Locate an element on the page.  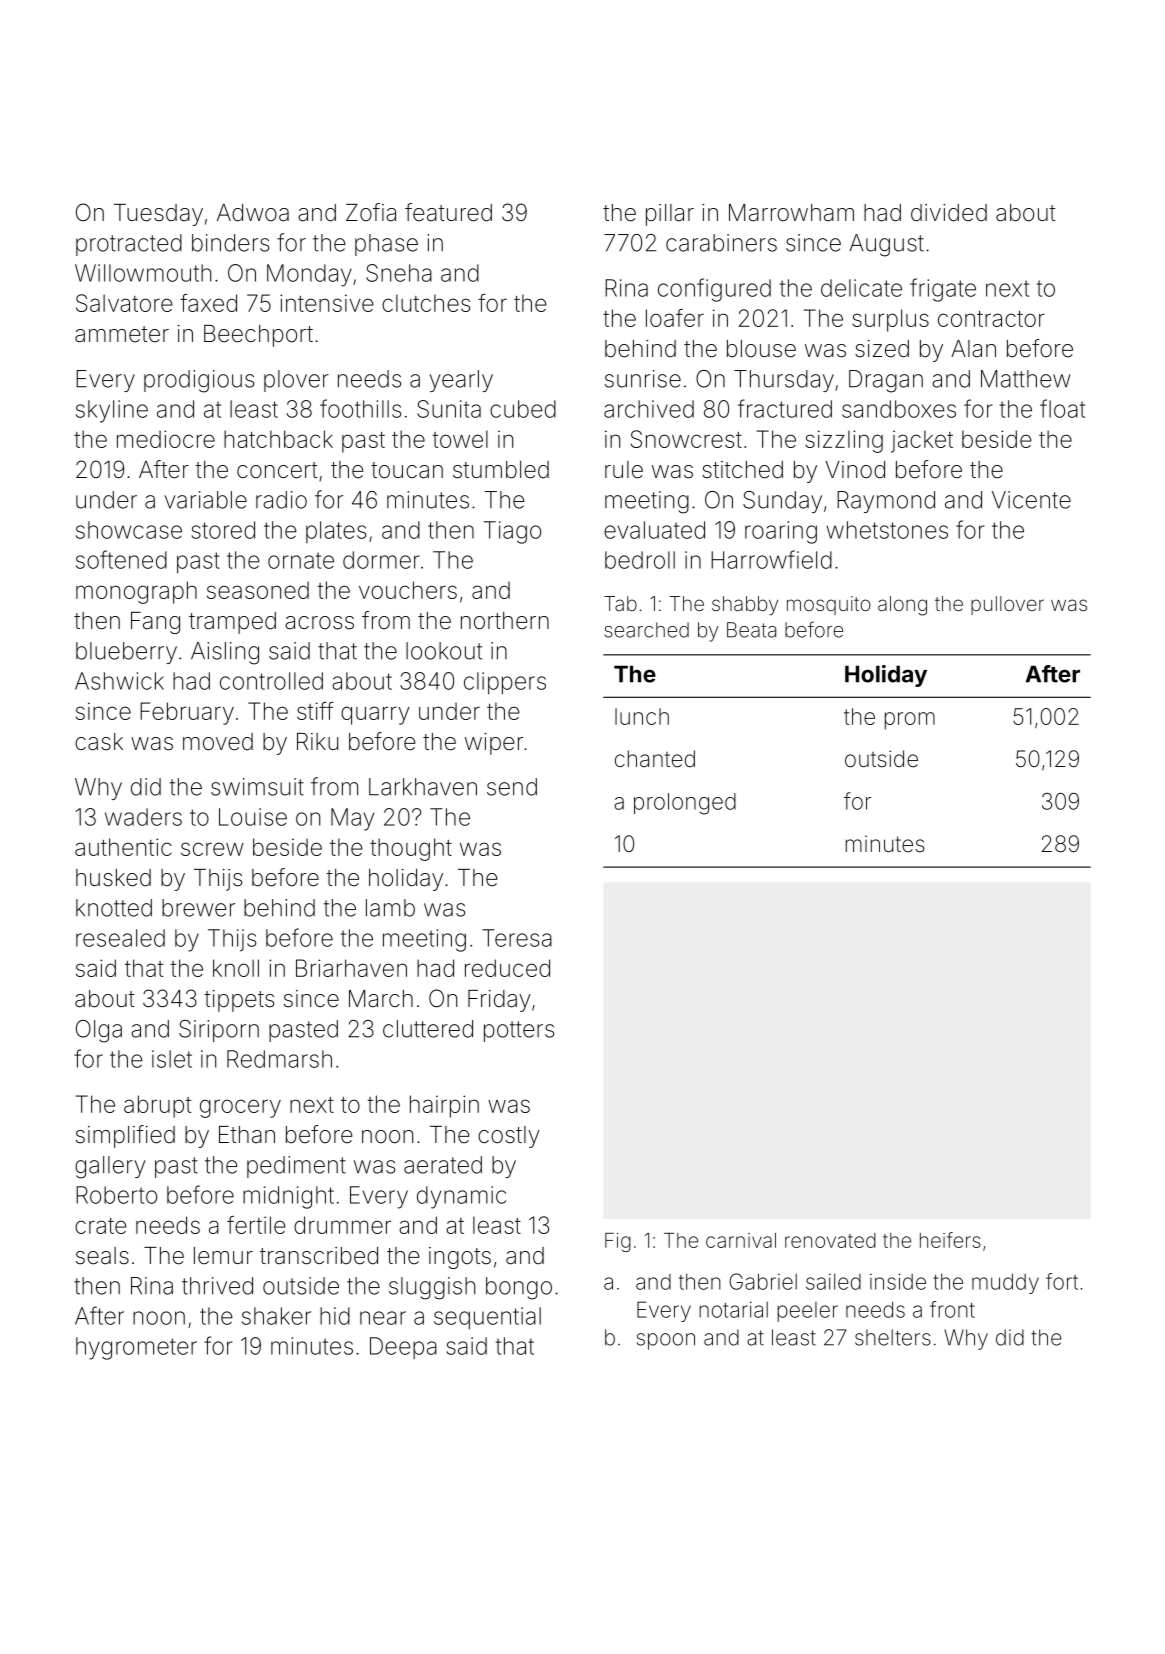
hygrometer is located at coordinates (136, 1348).
